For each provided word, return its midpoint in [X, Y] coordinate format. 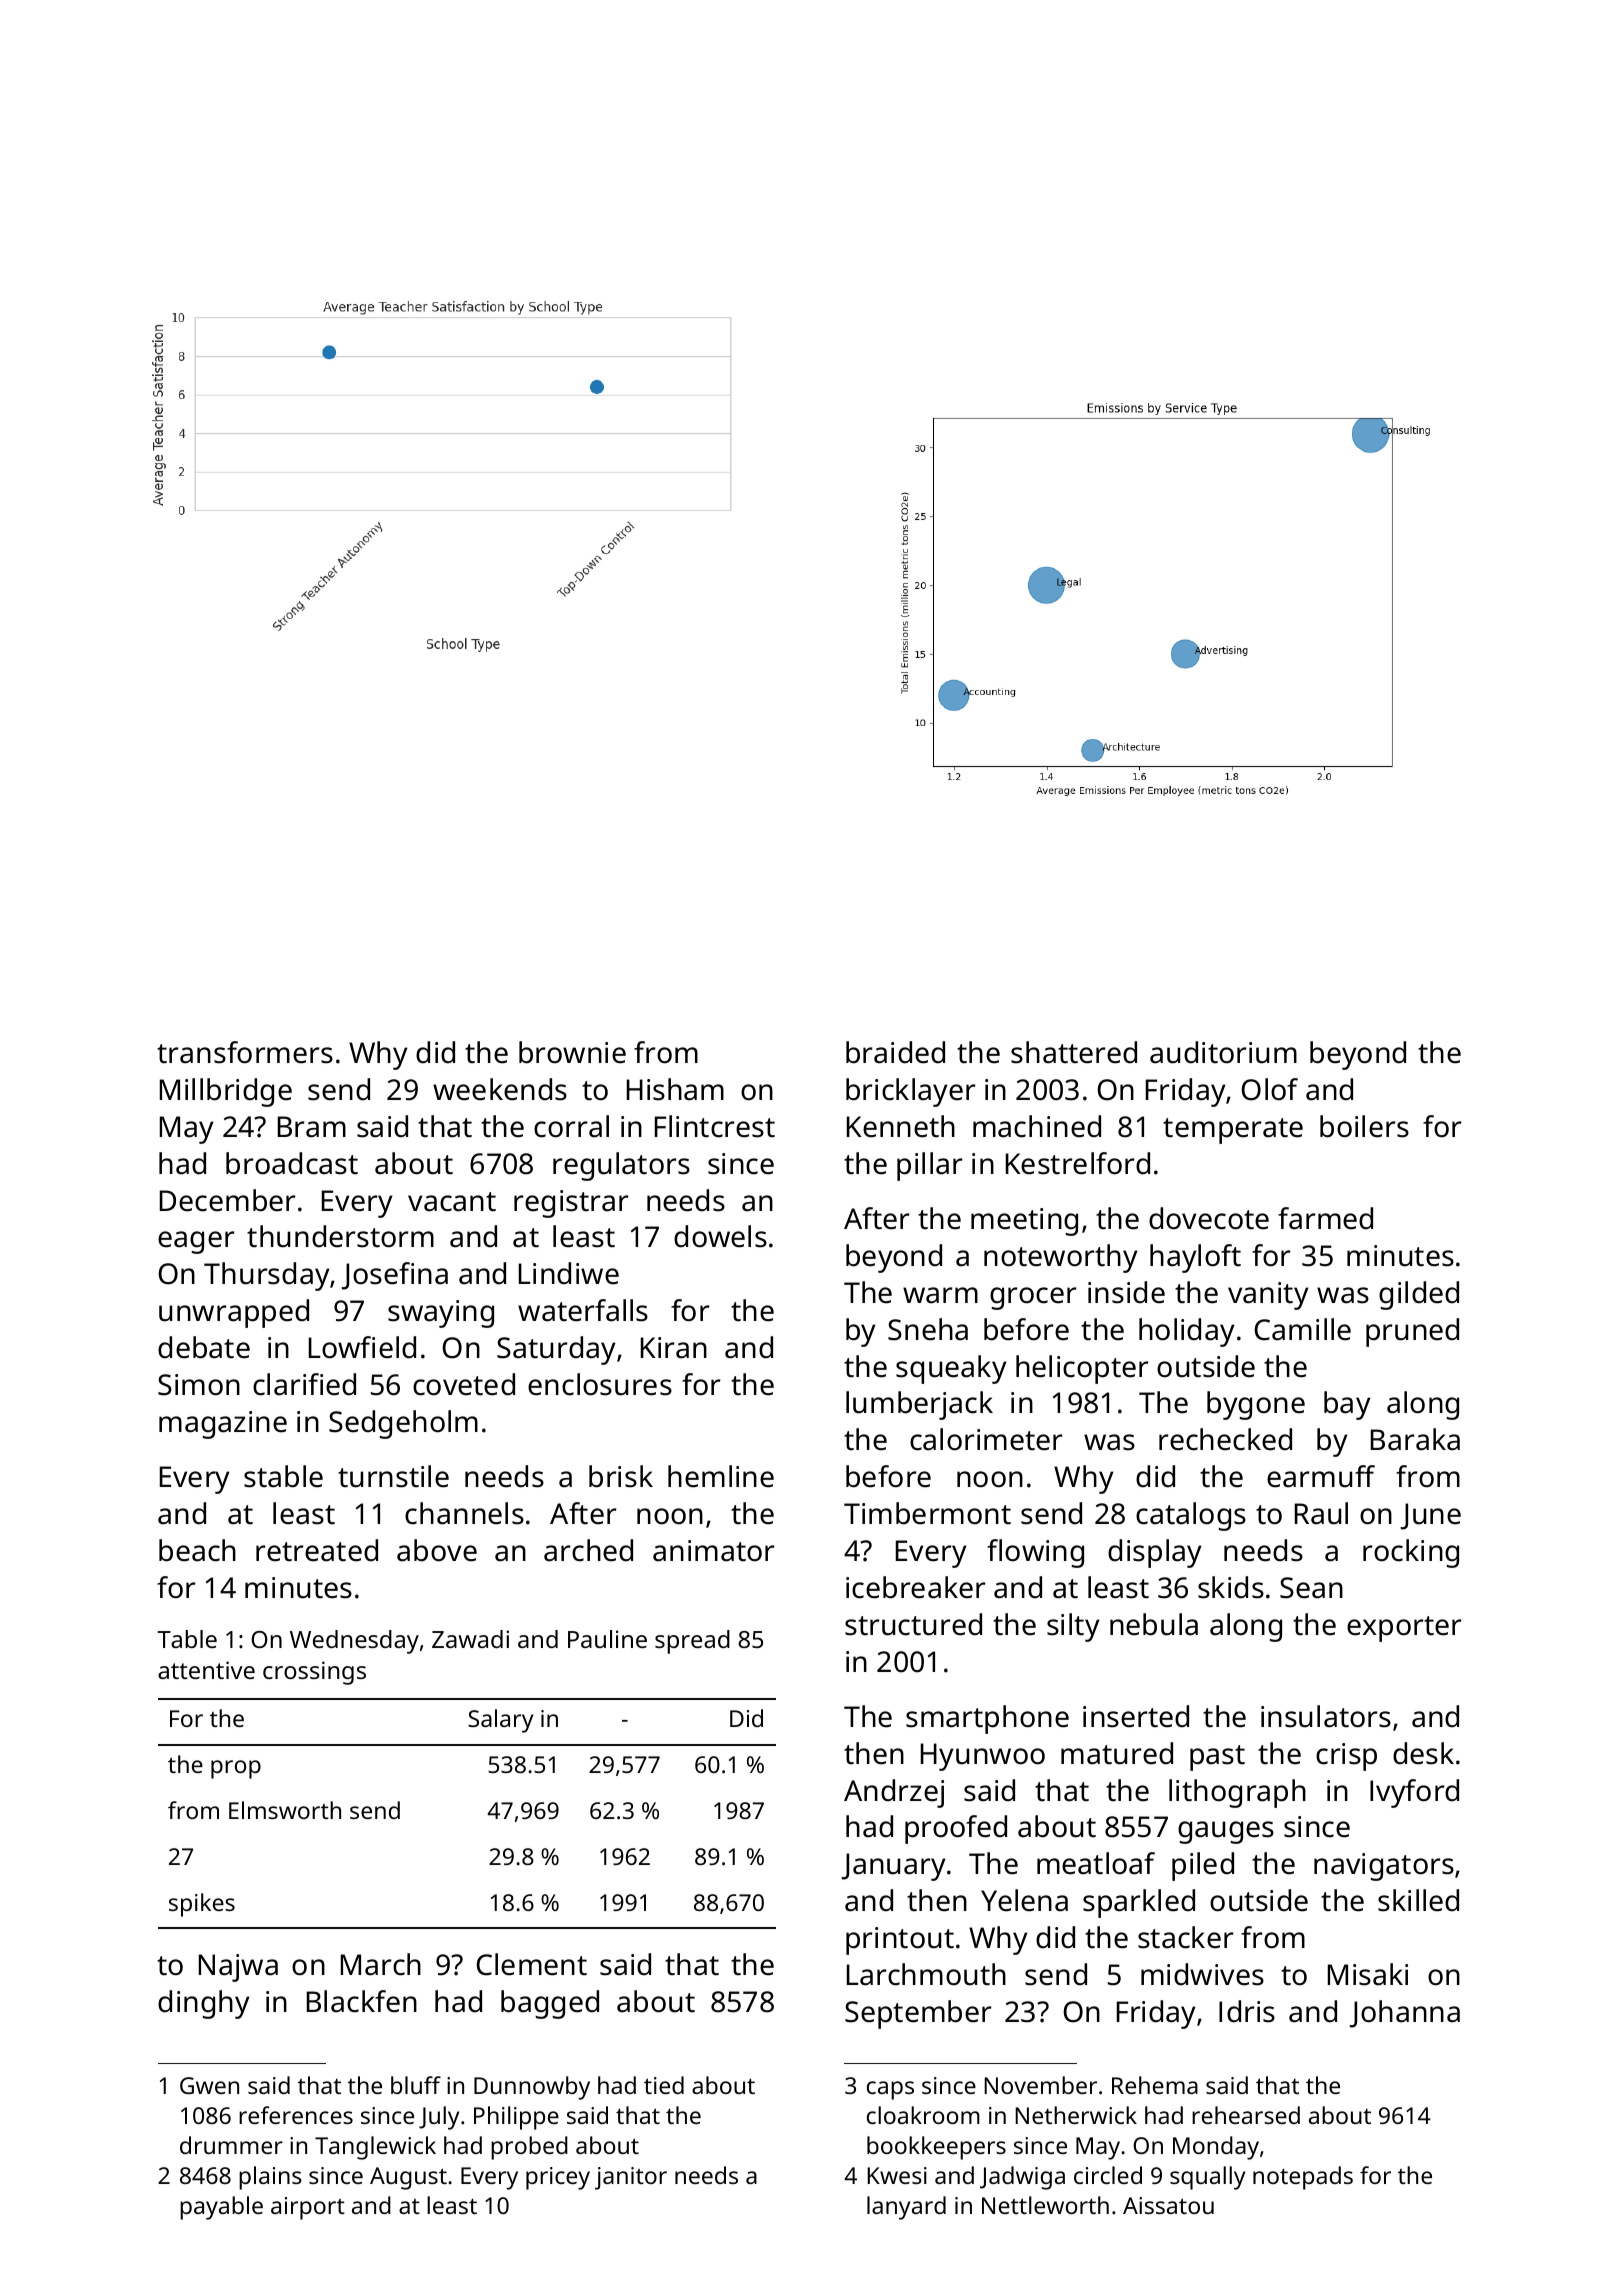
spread [692, 1642]
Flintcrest [715, 1126]
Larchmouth [926, 1974]
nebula [1154, 1624]
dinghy [204, 2004]
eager [196, 1242]
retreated [317, 1550]
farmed [1325, 1218]
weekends [500, 1089]
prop [236, 1769]
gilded [1419, 1295]
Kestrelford [1078, 1163]
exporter [1404, 1629]
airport [308, 2208]
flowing [1035, 1553]
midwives [1202, 1974]
